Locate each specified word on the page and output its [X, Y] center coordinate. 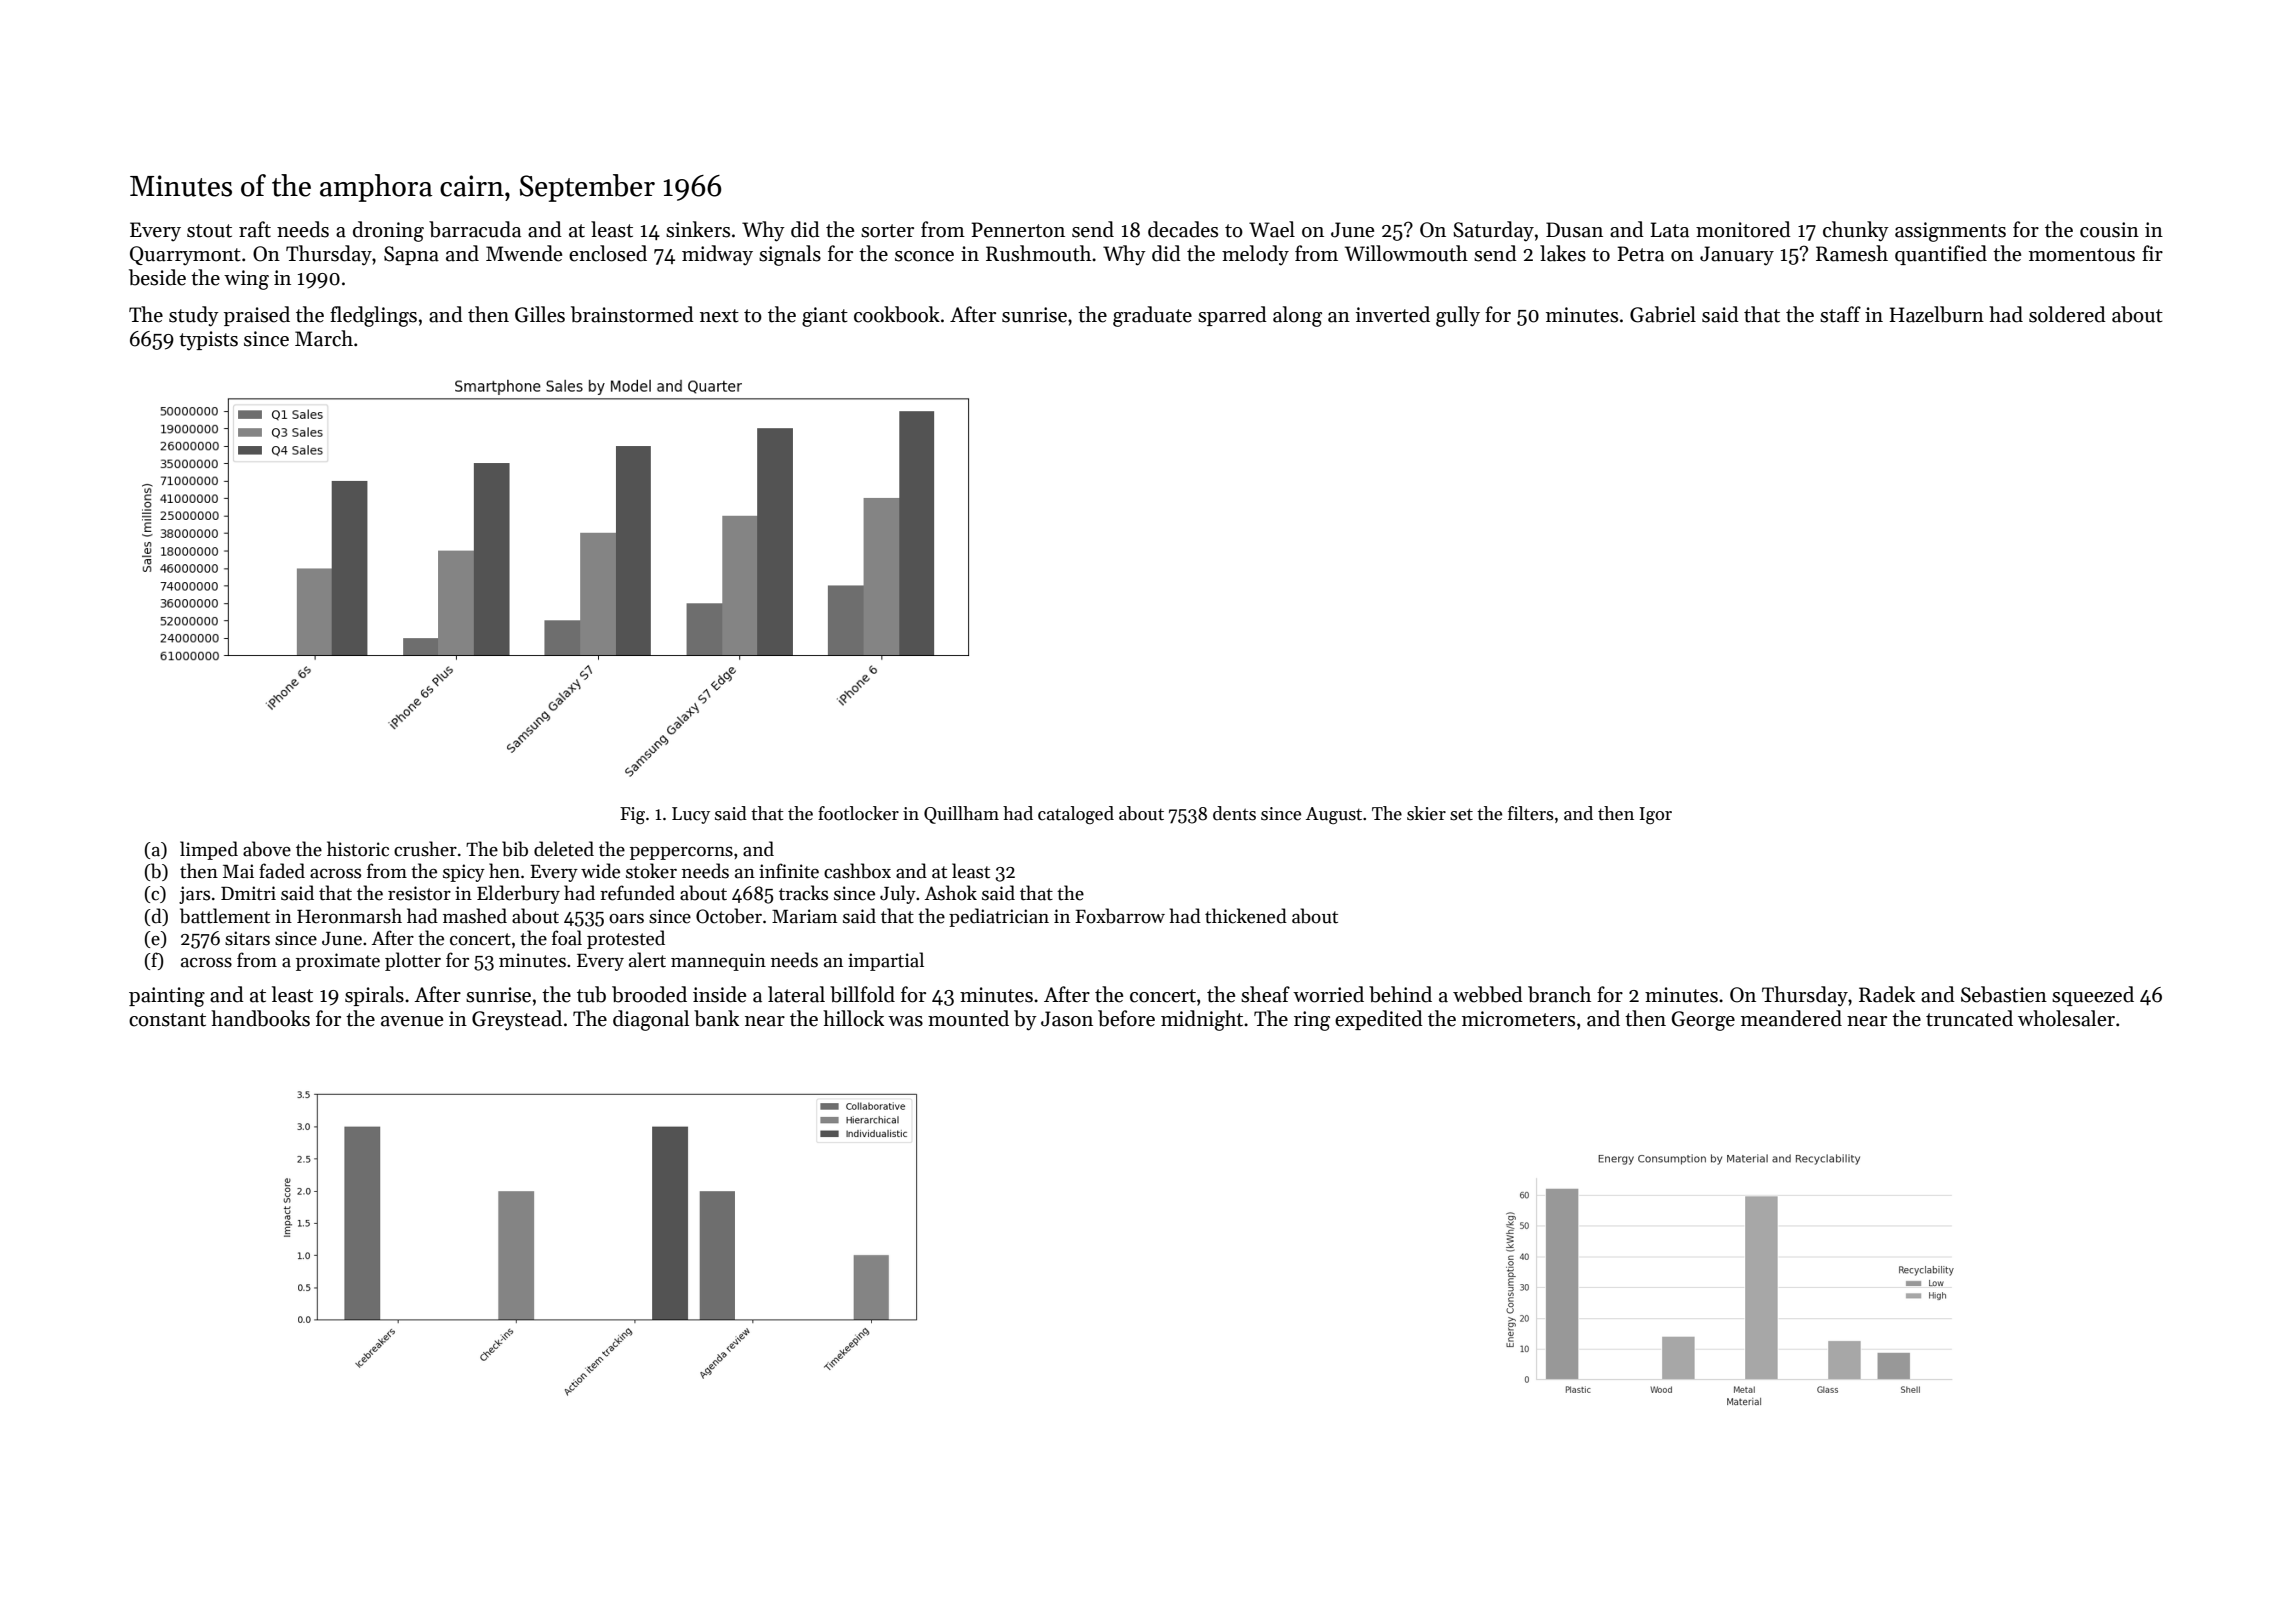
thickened [1246, 916]
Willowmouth [1406, 253]
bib [515, 849]
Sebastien [2004, 994]
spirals [374, 996]
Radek [1887, 994]
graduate [1152, 316]
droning [388, 231]
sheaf [1265, 994]
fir [2152, 253]
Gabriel [1663, 314]
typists [208, 341]
